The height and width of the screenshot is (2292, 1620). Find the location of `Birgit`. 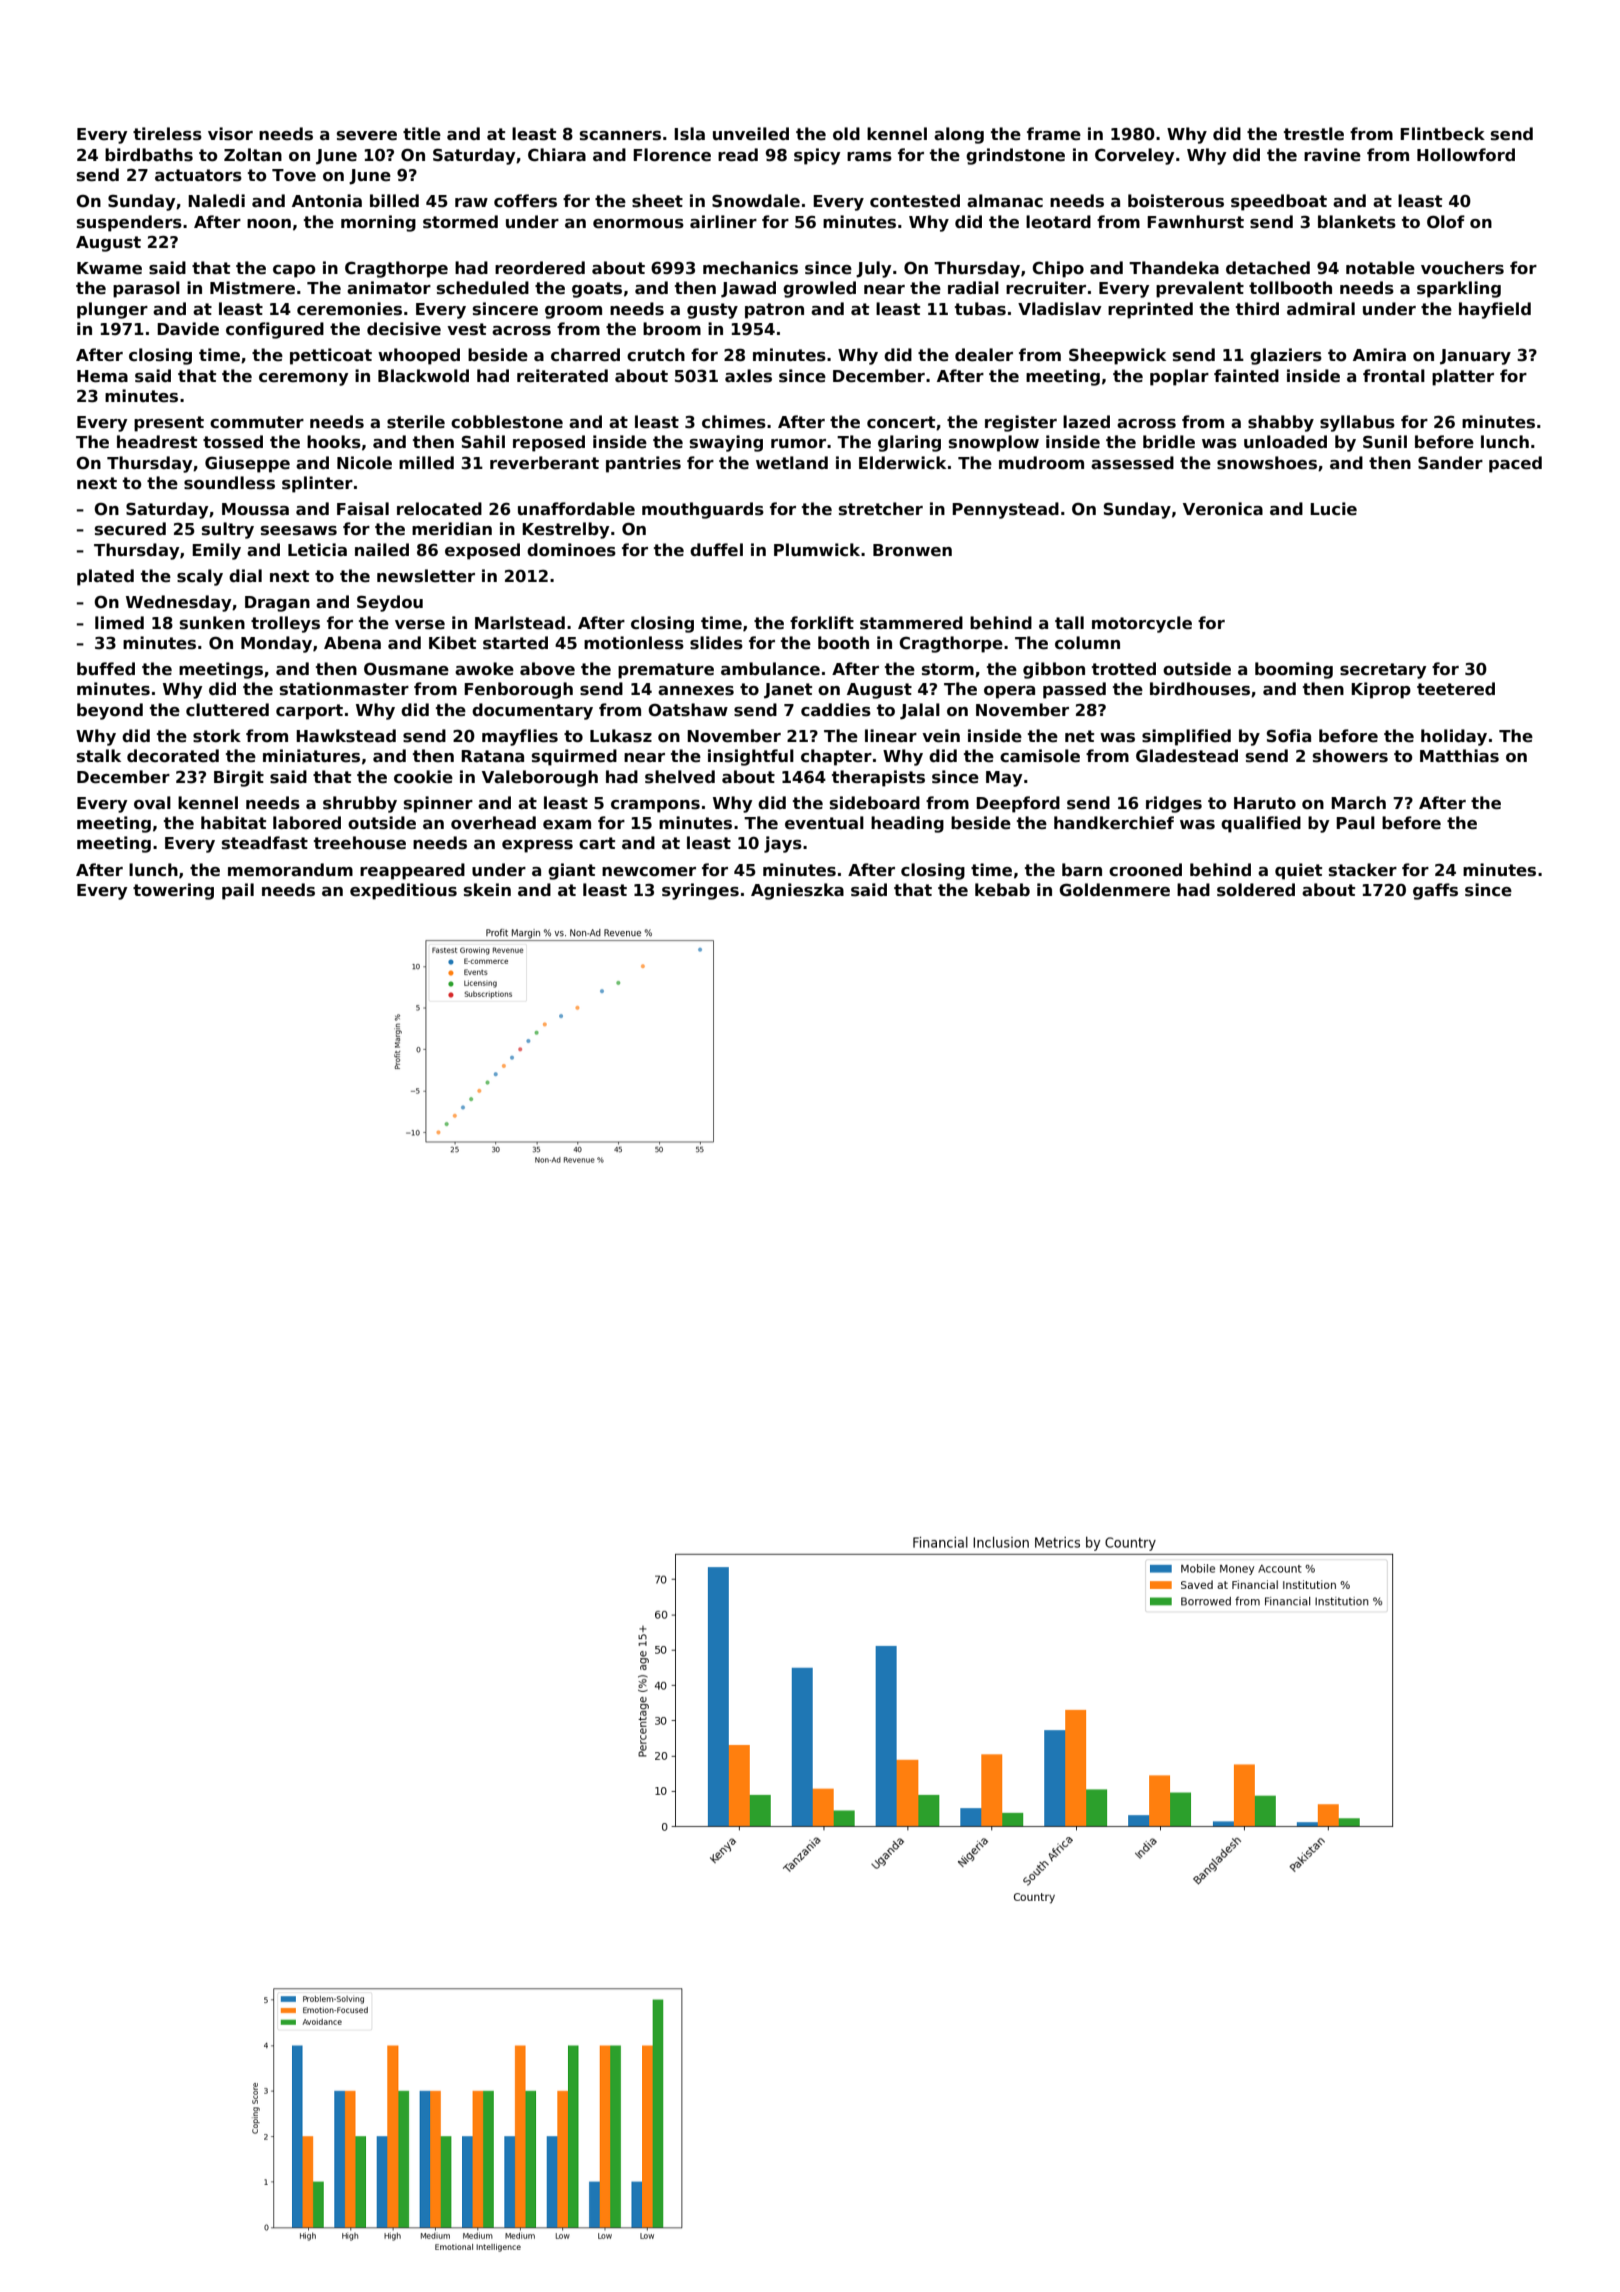

Birgit is located at coordinates (239, 778).
